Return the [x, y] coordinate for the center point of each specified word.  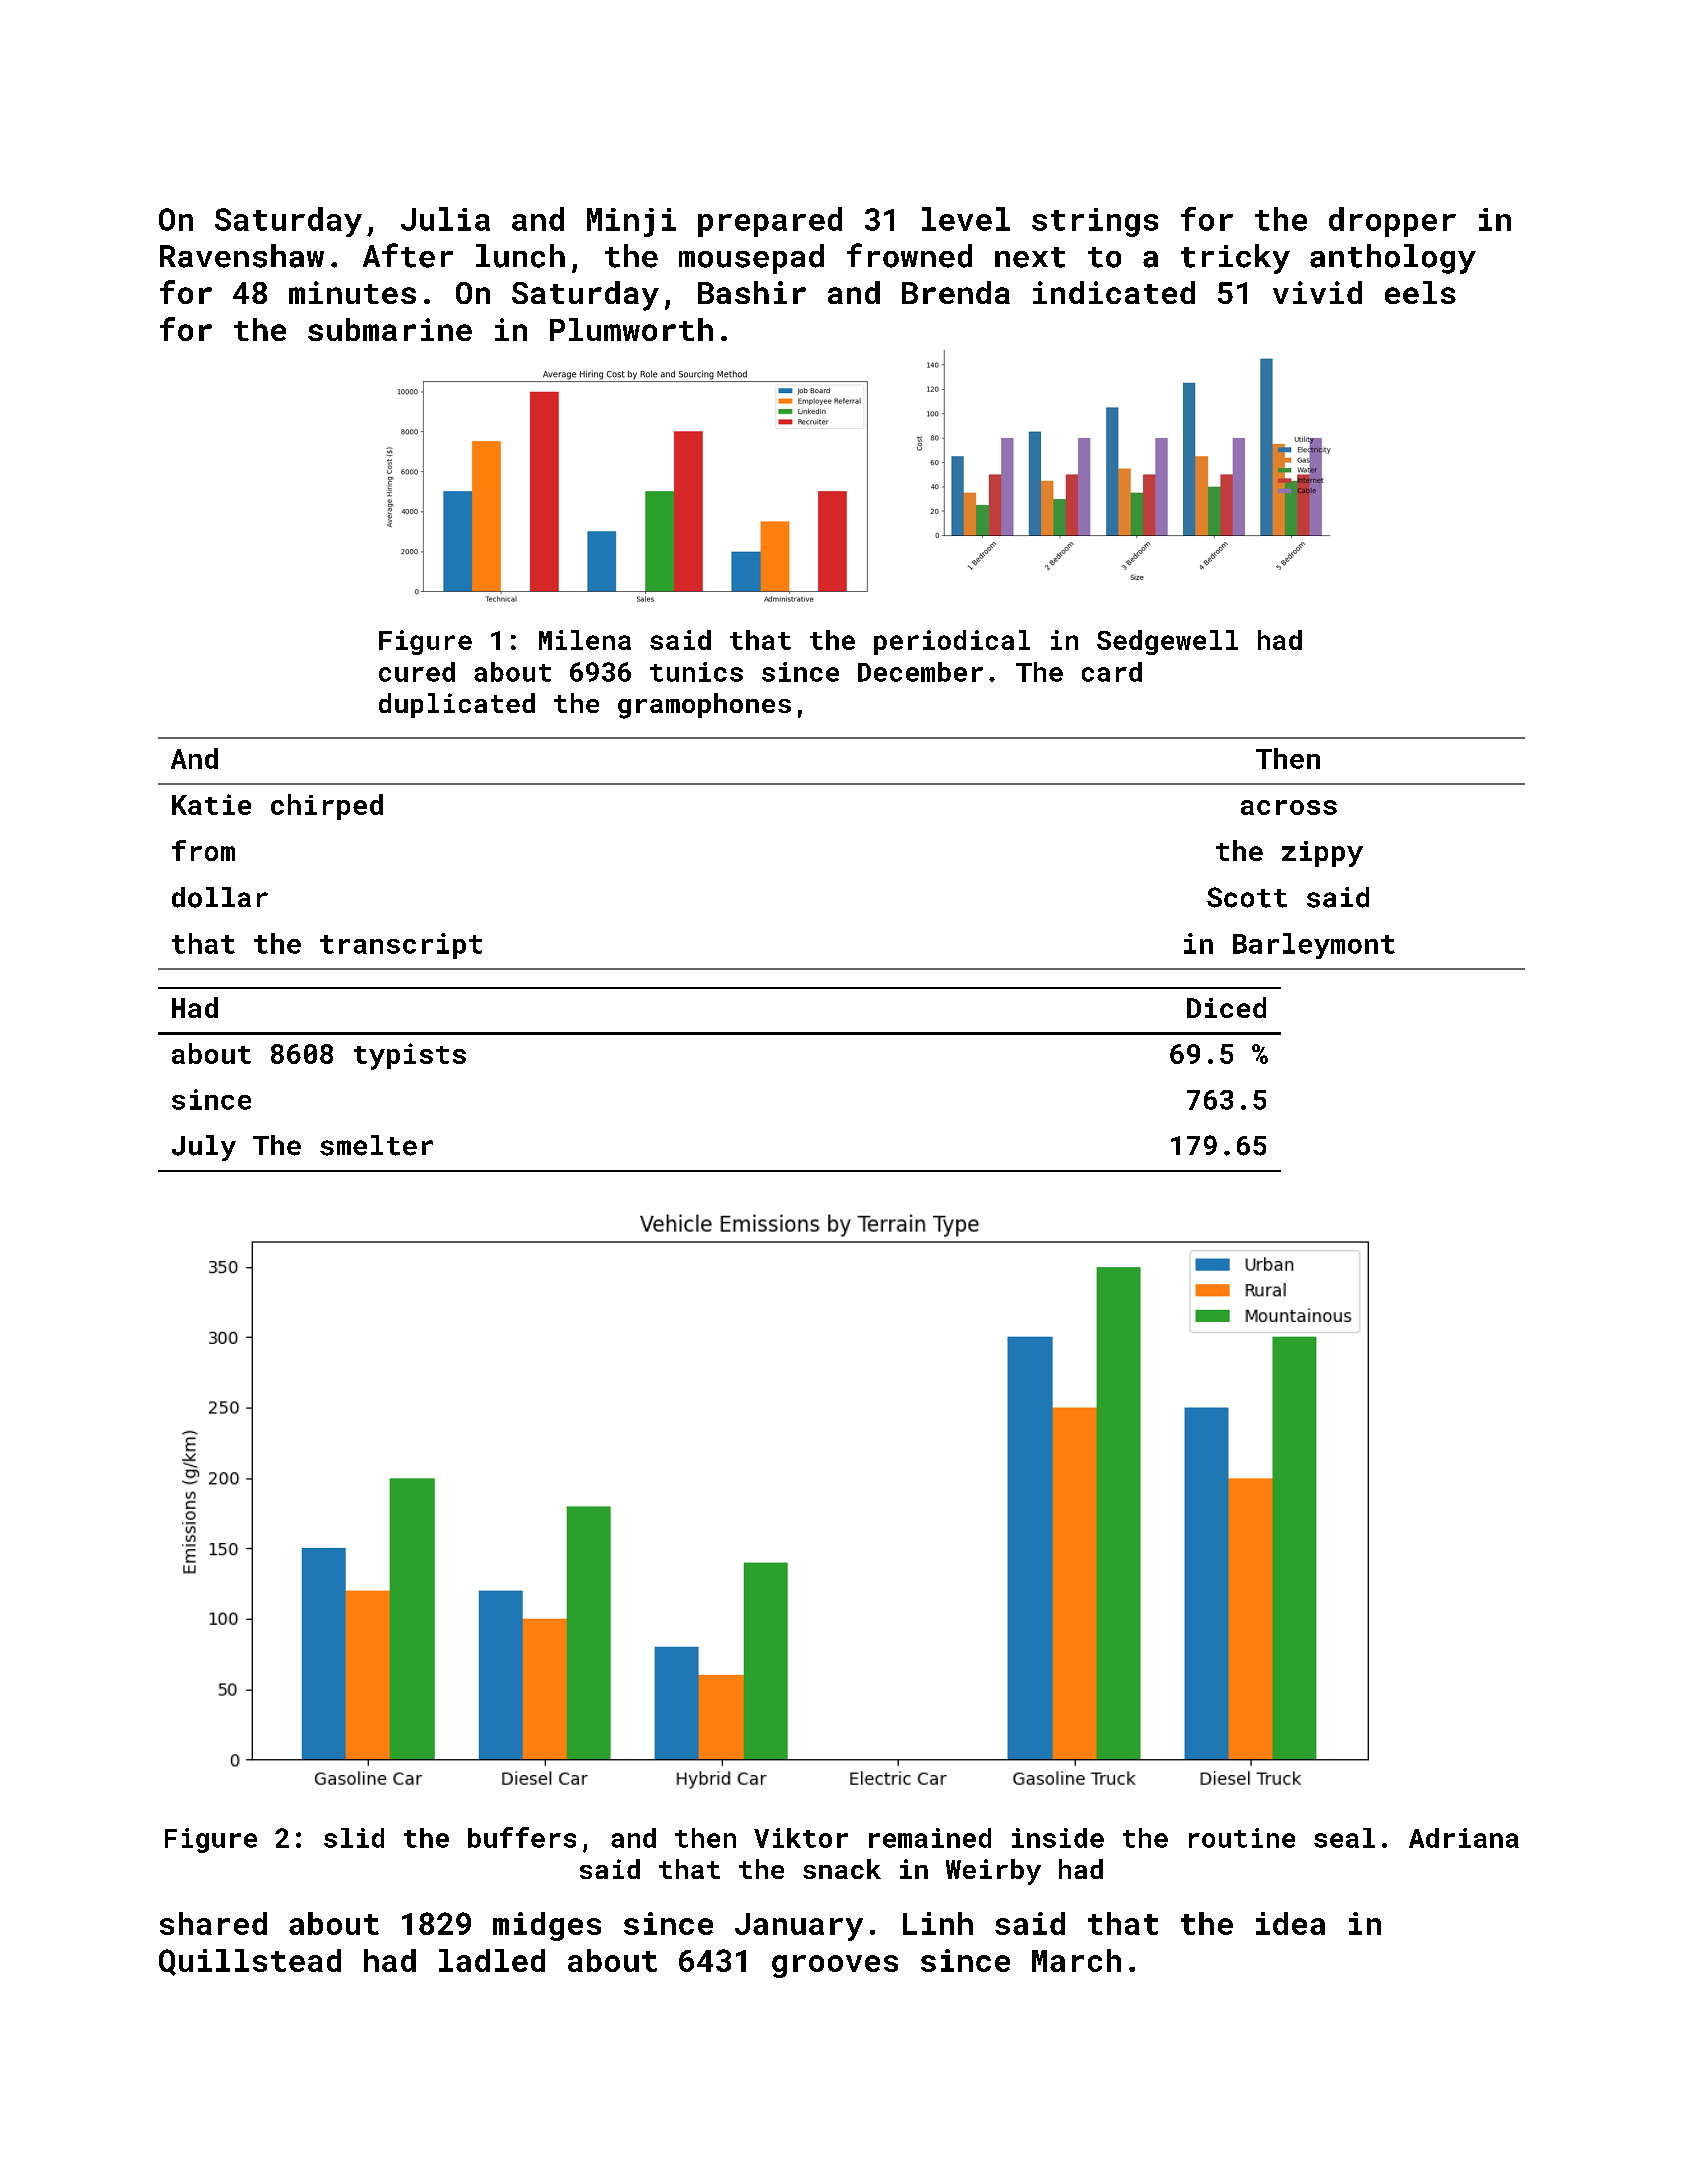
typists [410, 1056]
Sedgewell [1167, 642]
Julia [445, 219]
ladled [492, 1960]
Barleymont [1314, 946]
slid [354, 1838]
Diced [1226, 1007]
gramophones [704, 706]
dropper [1392, 222]
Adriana [1464, 1838]
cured [417, 672]
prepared [770, 222]
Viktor [801, 1838]
